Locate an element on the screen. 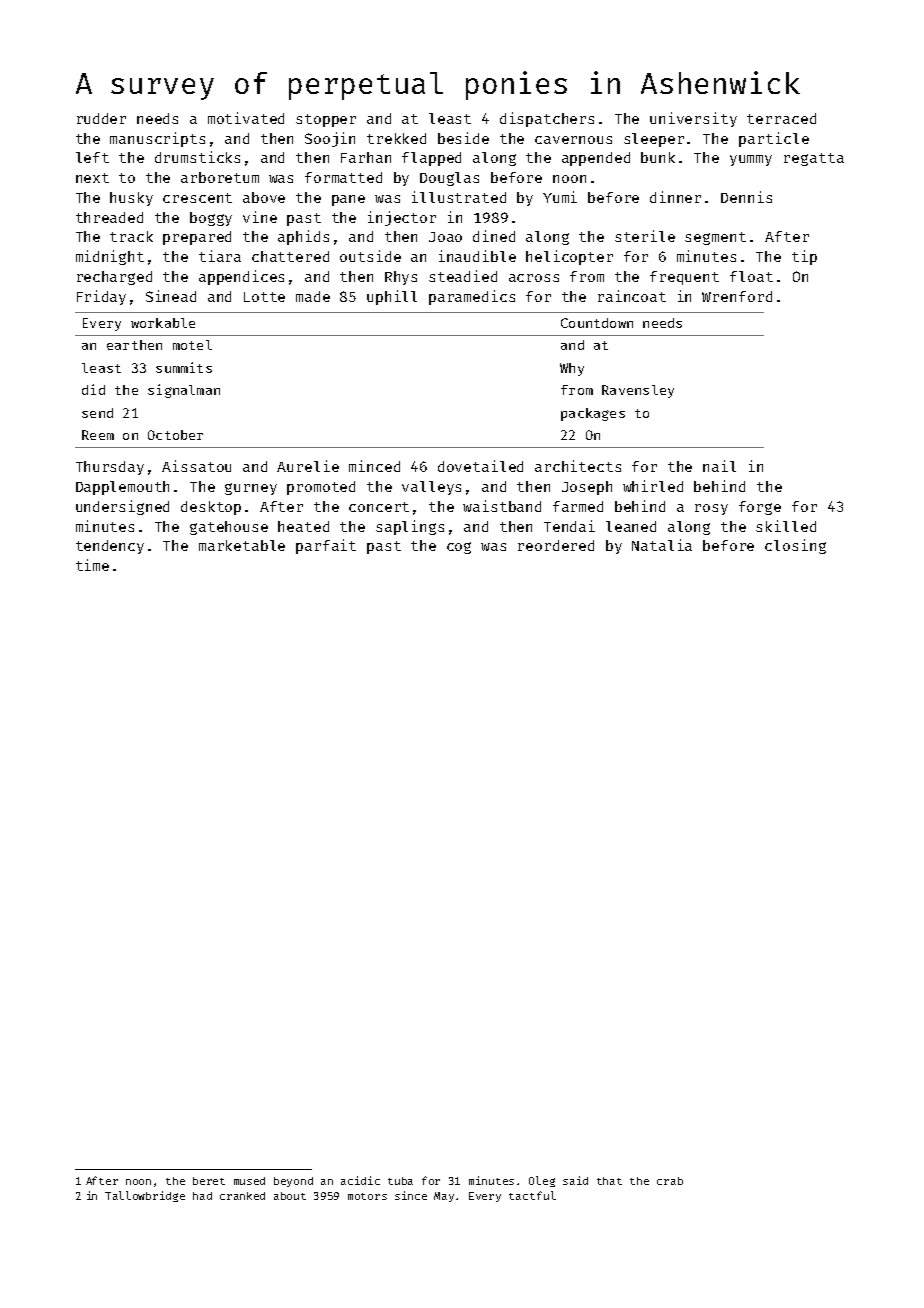 This screenshot has width=924, height=1308. closing is located at coordinates (795, 546).
